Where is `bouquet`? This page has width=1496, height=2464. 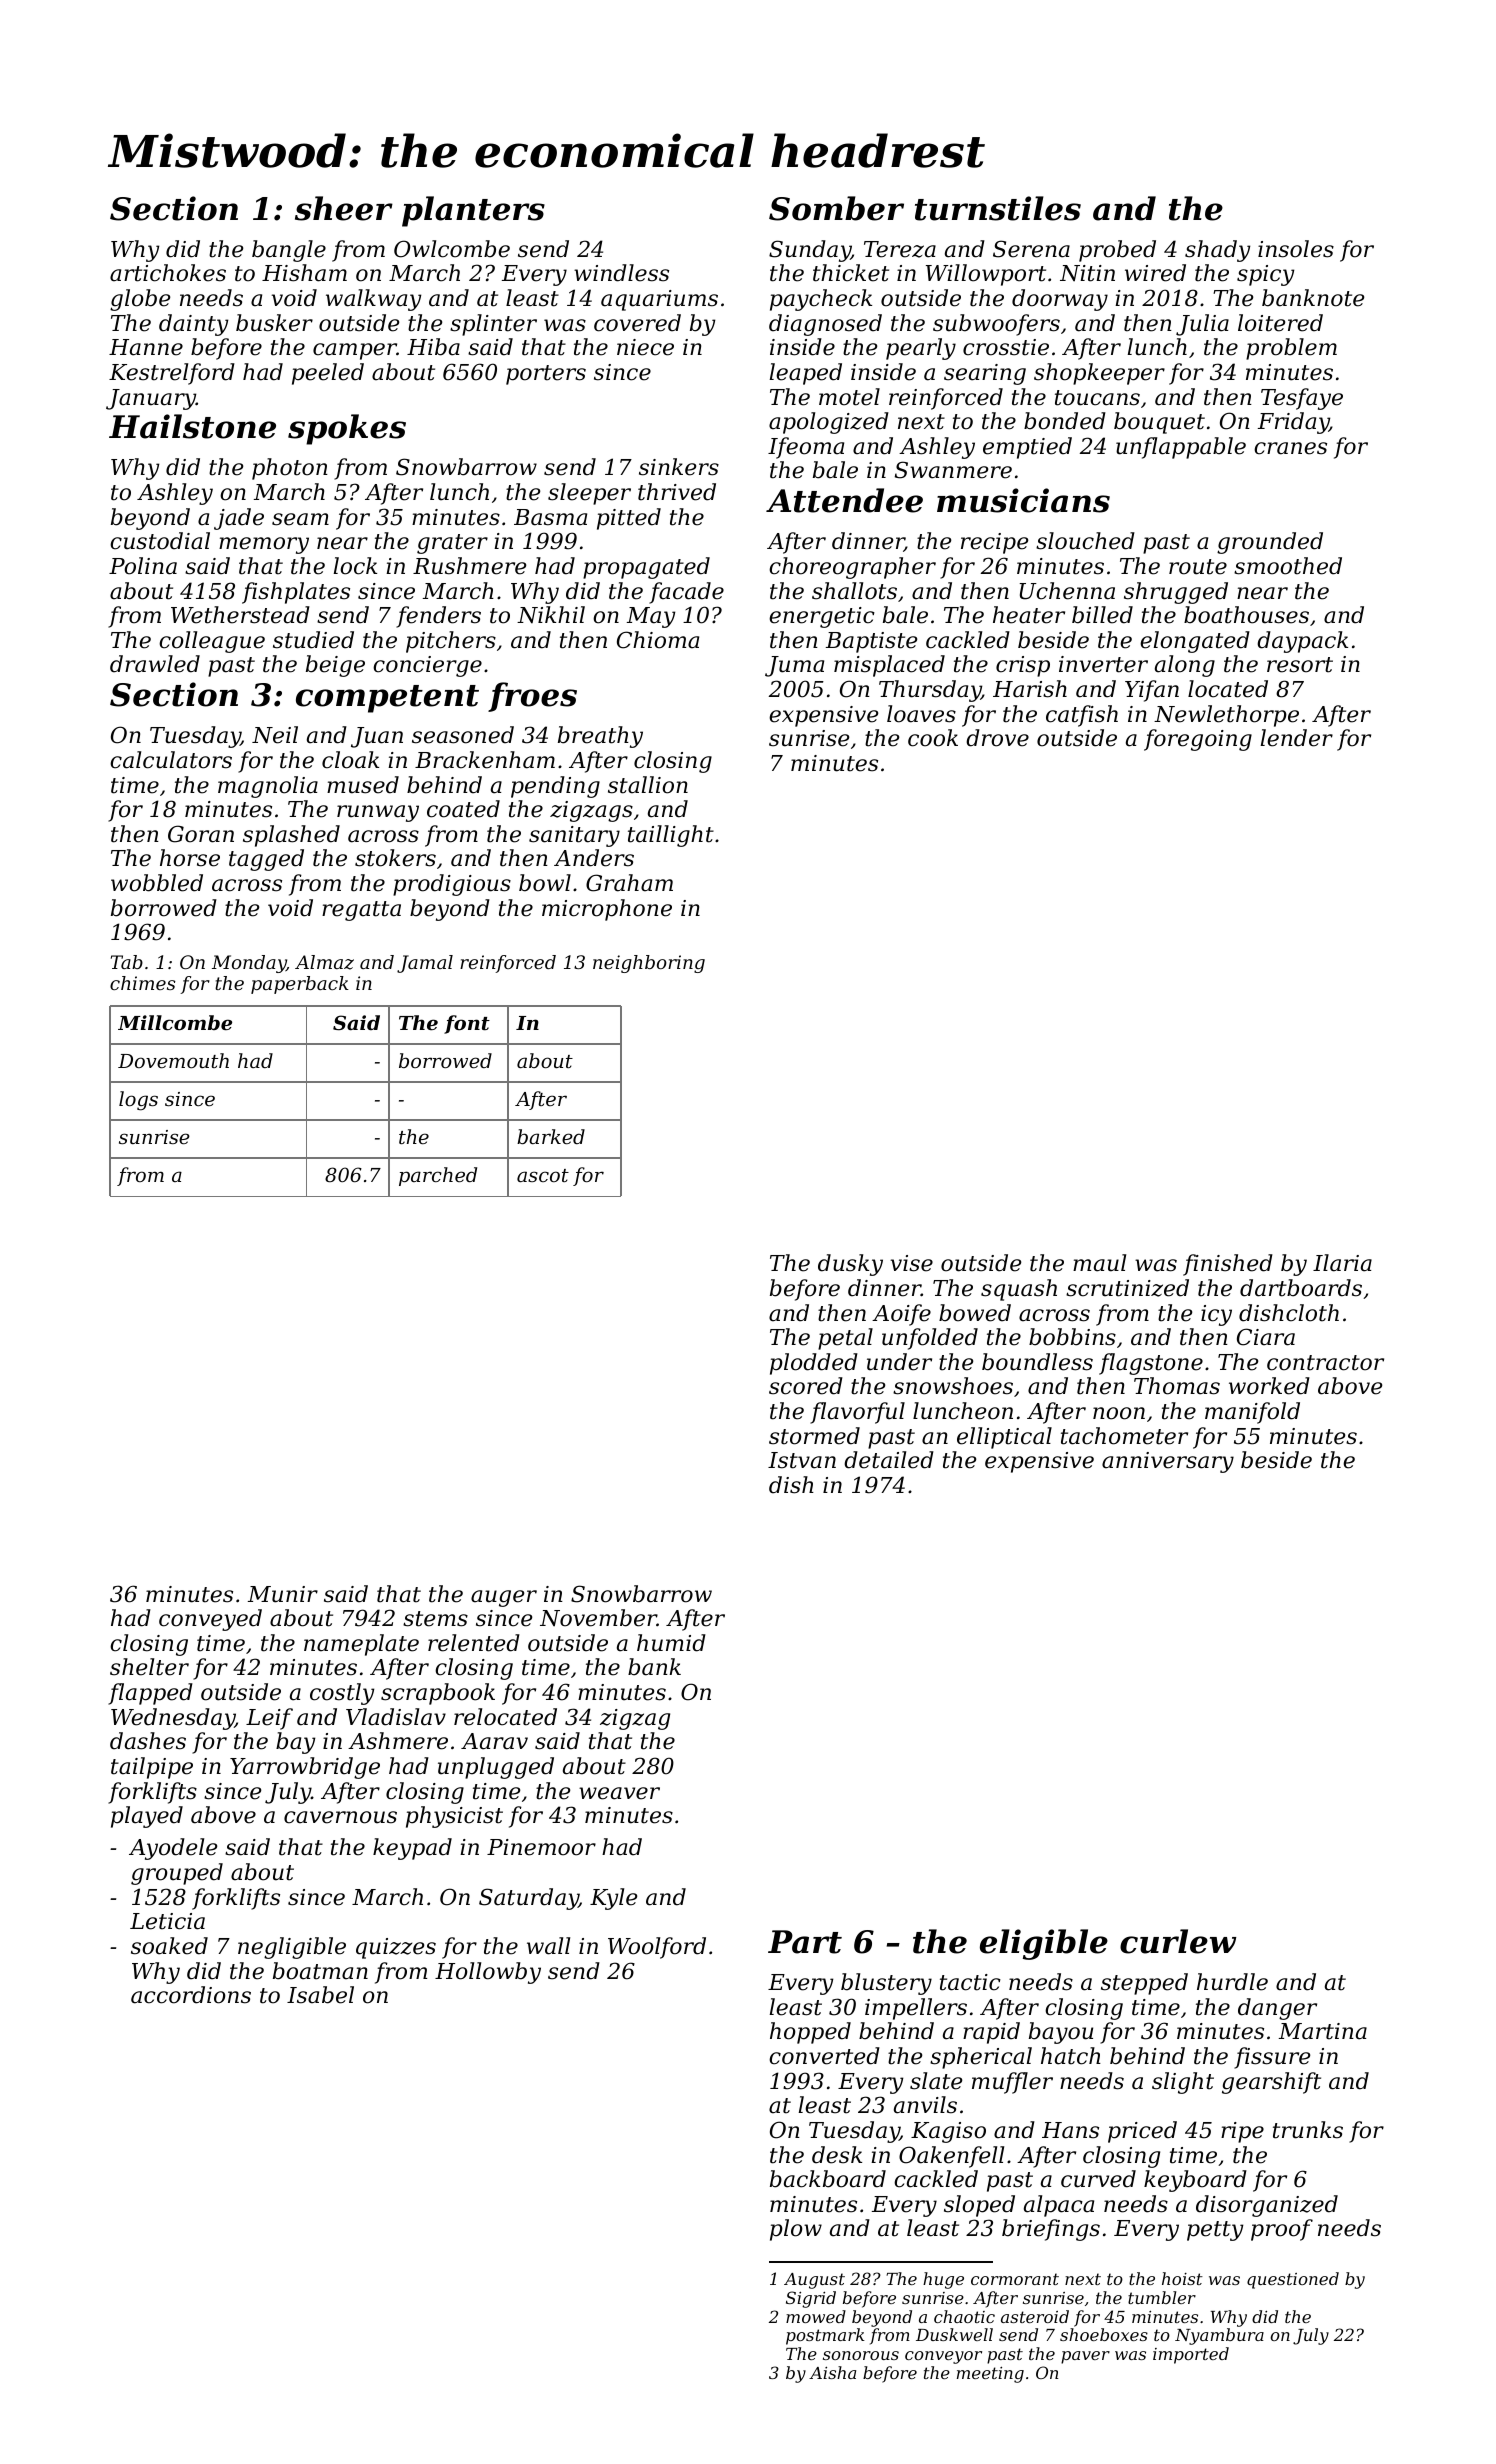 bouquet is located at coordinates (1159, 423).
